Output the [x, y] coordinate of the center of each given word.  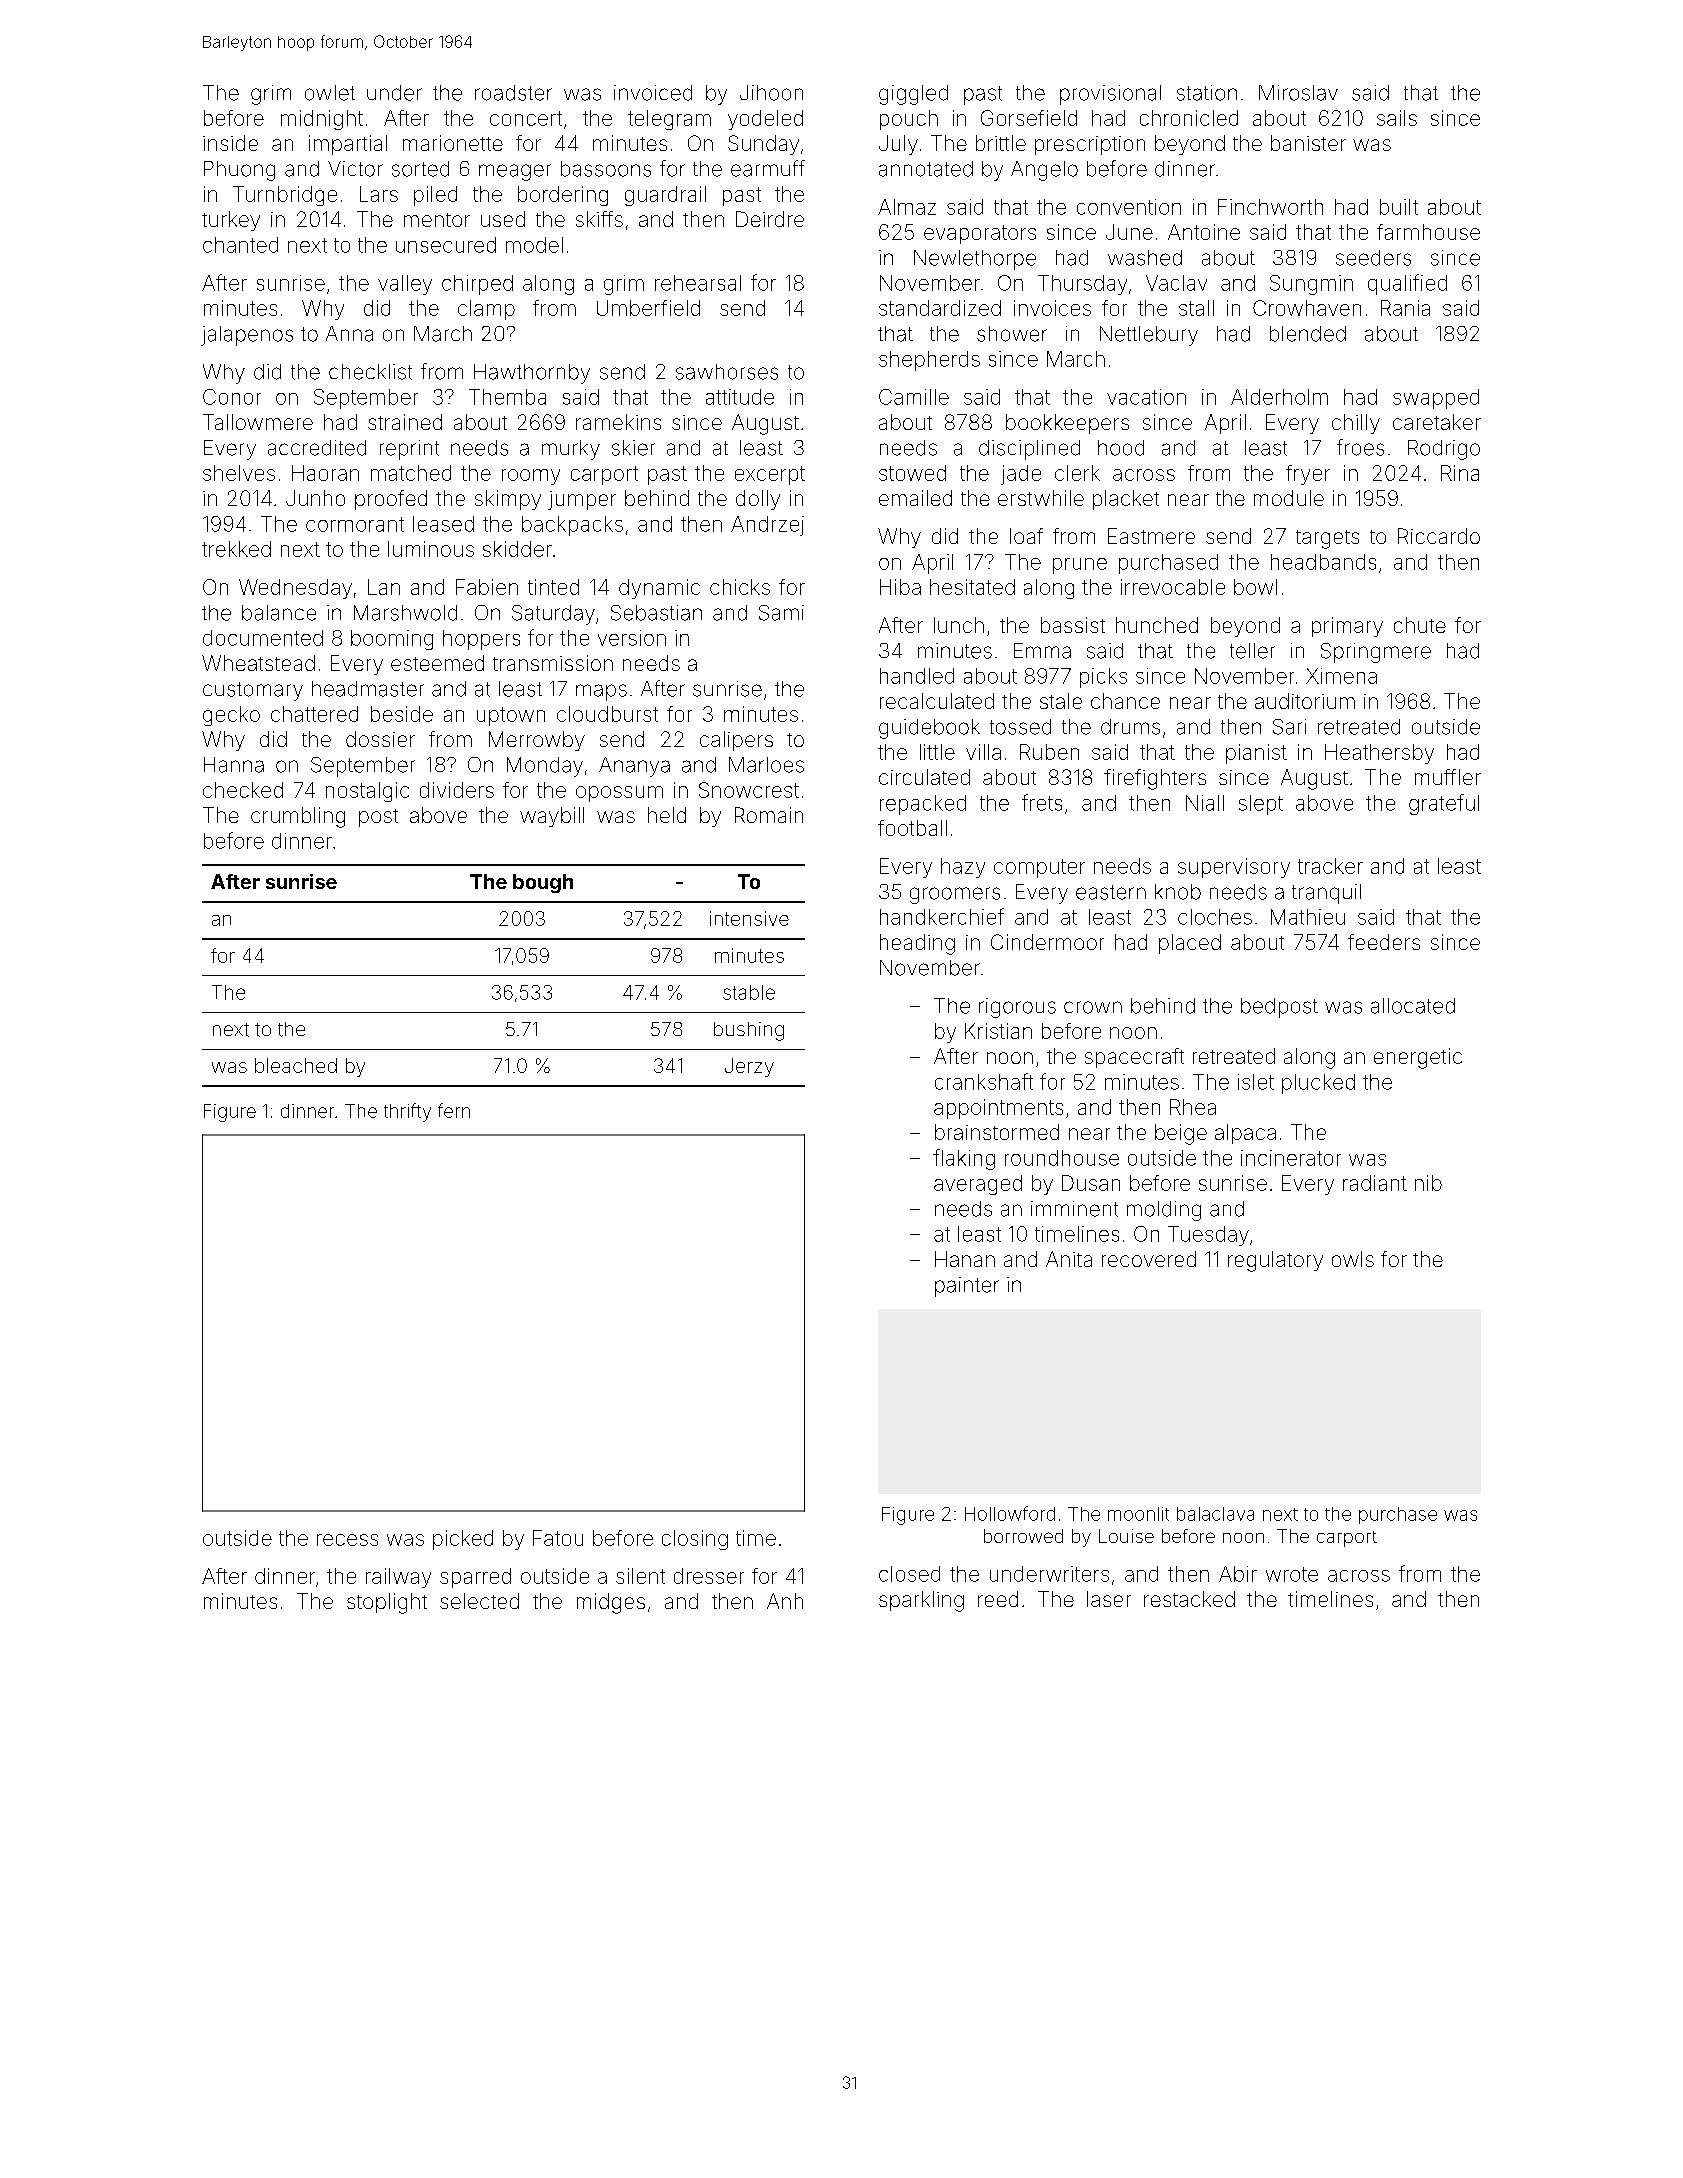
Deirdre [770, 219]
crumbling [298, 817]
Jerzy [749, 1067]
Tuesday [1208, 1236]
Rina [1460, 473]
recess [347, 1540]
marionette [453, 143]
